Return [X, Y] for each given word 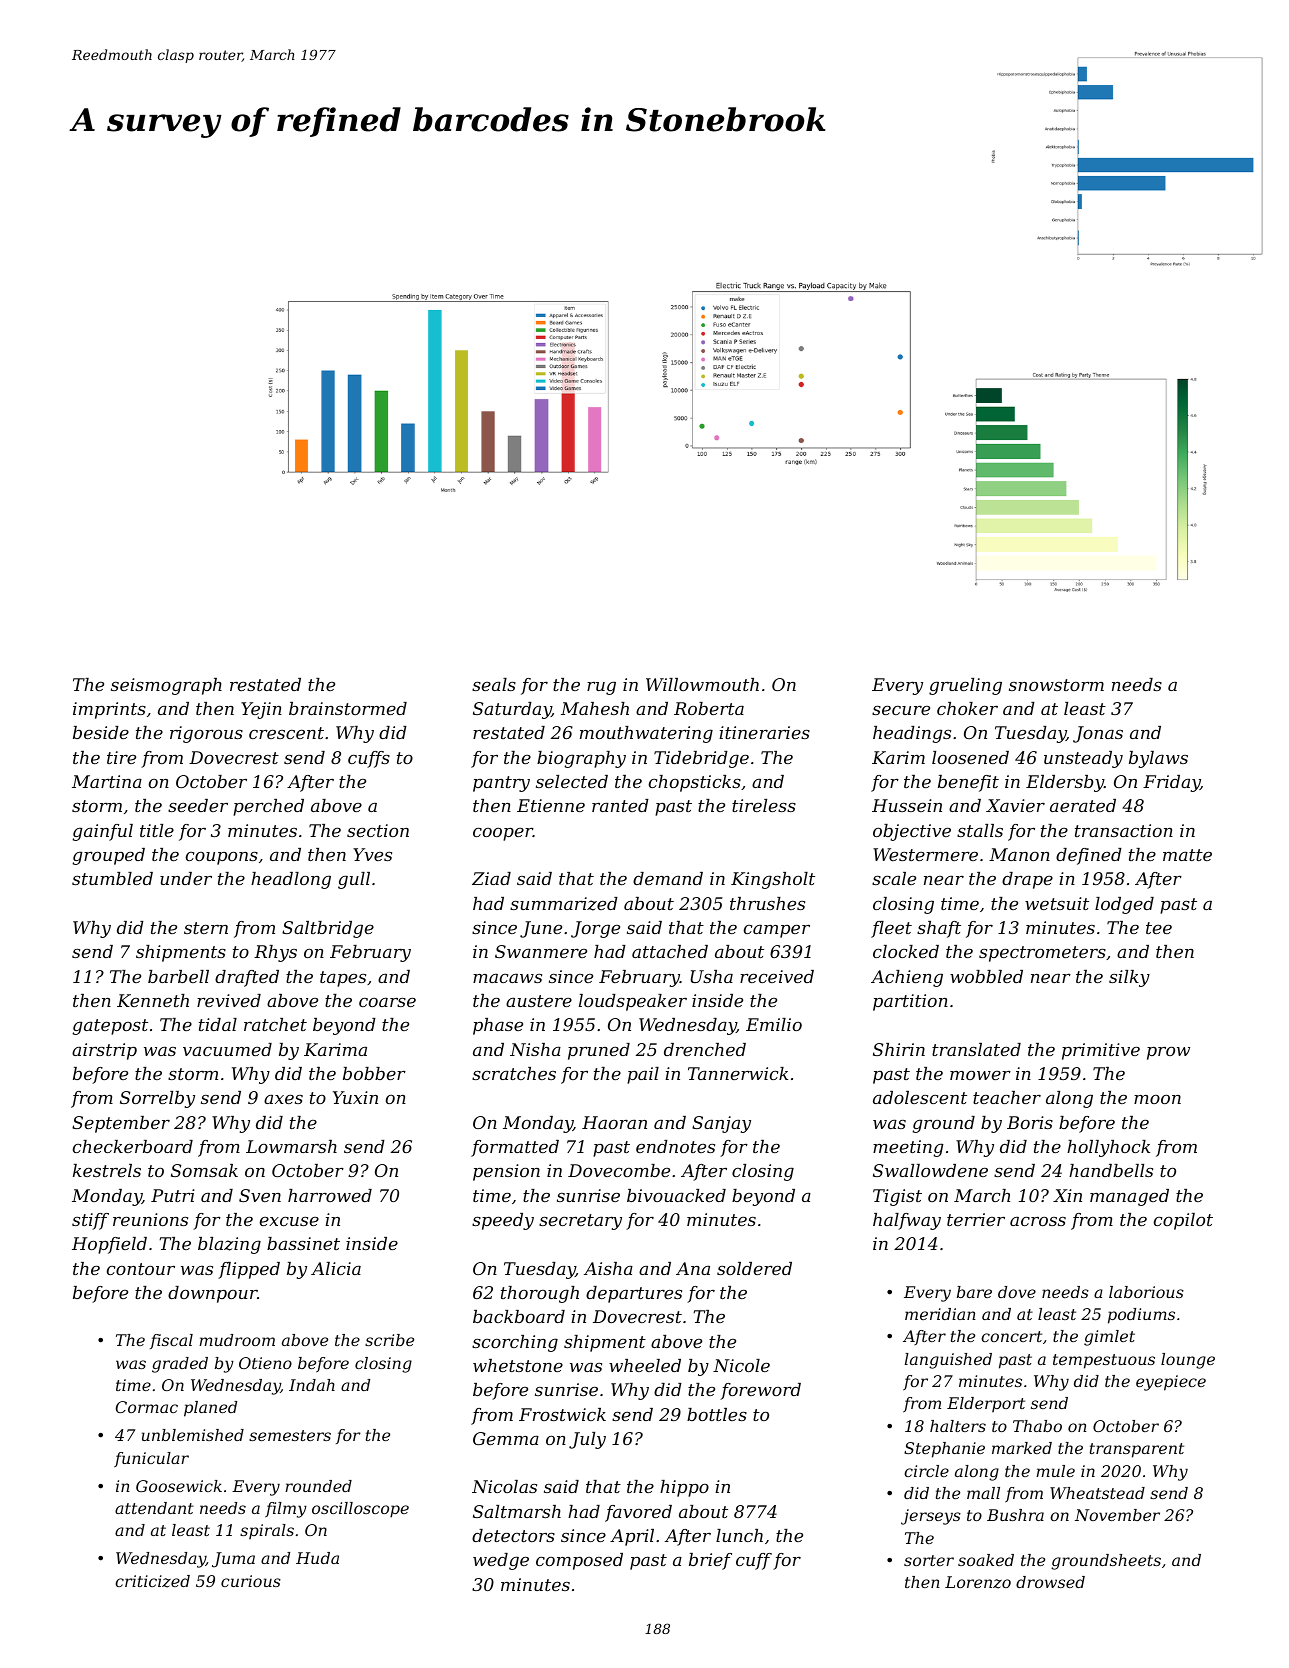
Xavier [1015, 805]
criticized [152, 1581]
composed [579, 1561]
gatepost [110, 1027]
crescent [286, 733]
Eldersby [1065, 783]
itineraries [764, 732]
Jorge [595, 929]
